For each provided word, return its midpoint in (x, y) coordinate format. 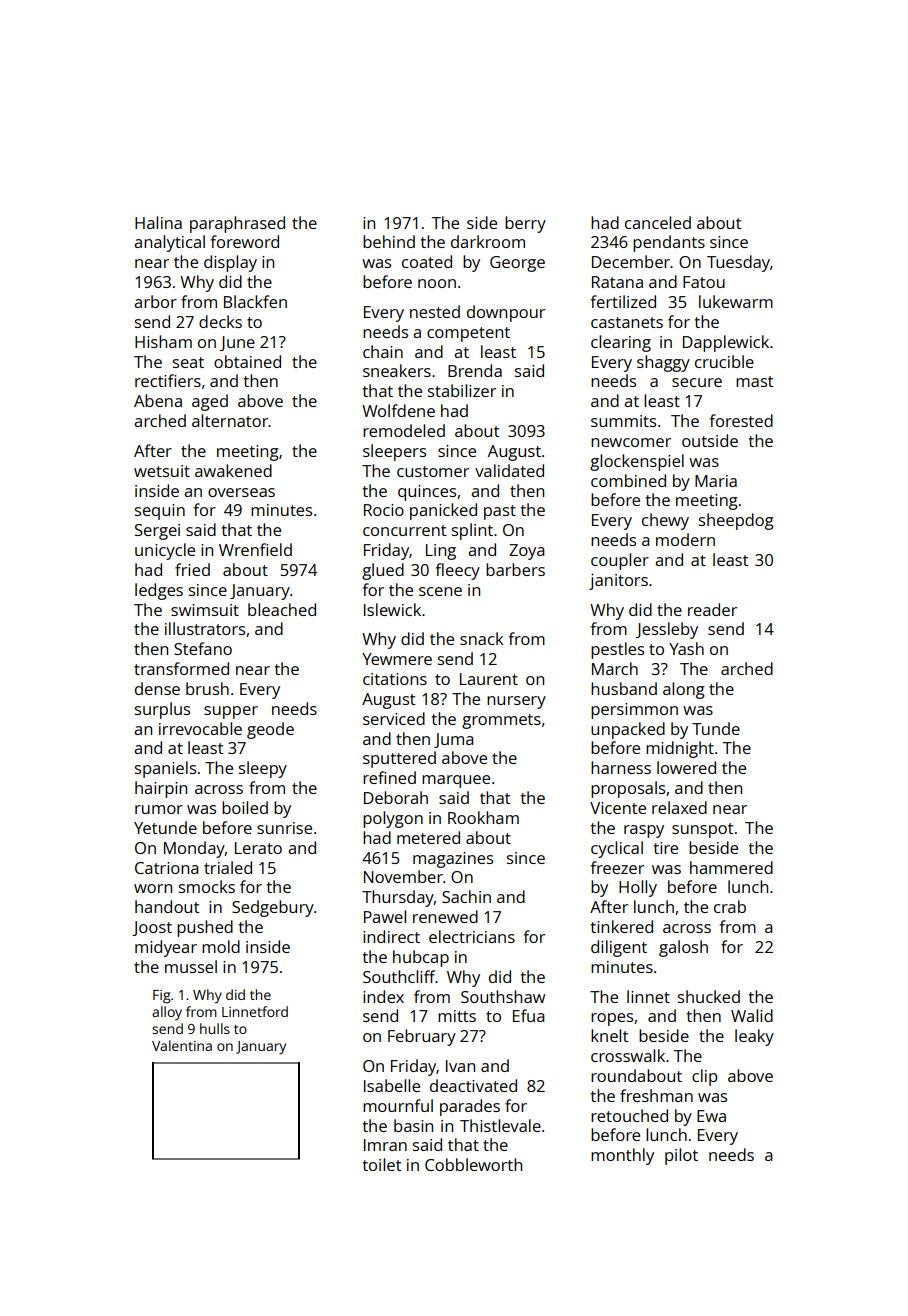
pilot (681, 1156)
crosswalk (628, 1055)
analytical (169, 243)
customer (433, 471)
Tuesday (738, 263)
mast (755, 381)
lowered (686, 767)
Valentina (182, 1045)
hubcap (421, 958)
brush (207, 688)
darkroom (488, 241)
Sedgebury (273, 908)
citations (395, 679)
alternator (230, 420)
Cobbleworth (473, 1164)
